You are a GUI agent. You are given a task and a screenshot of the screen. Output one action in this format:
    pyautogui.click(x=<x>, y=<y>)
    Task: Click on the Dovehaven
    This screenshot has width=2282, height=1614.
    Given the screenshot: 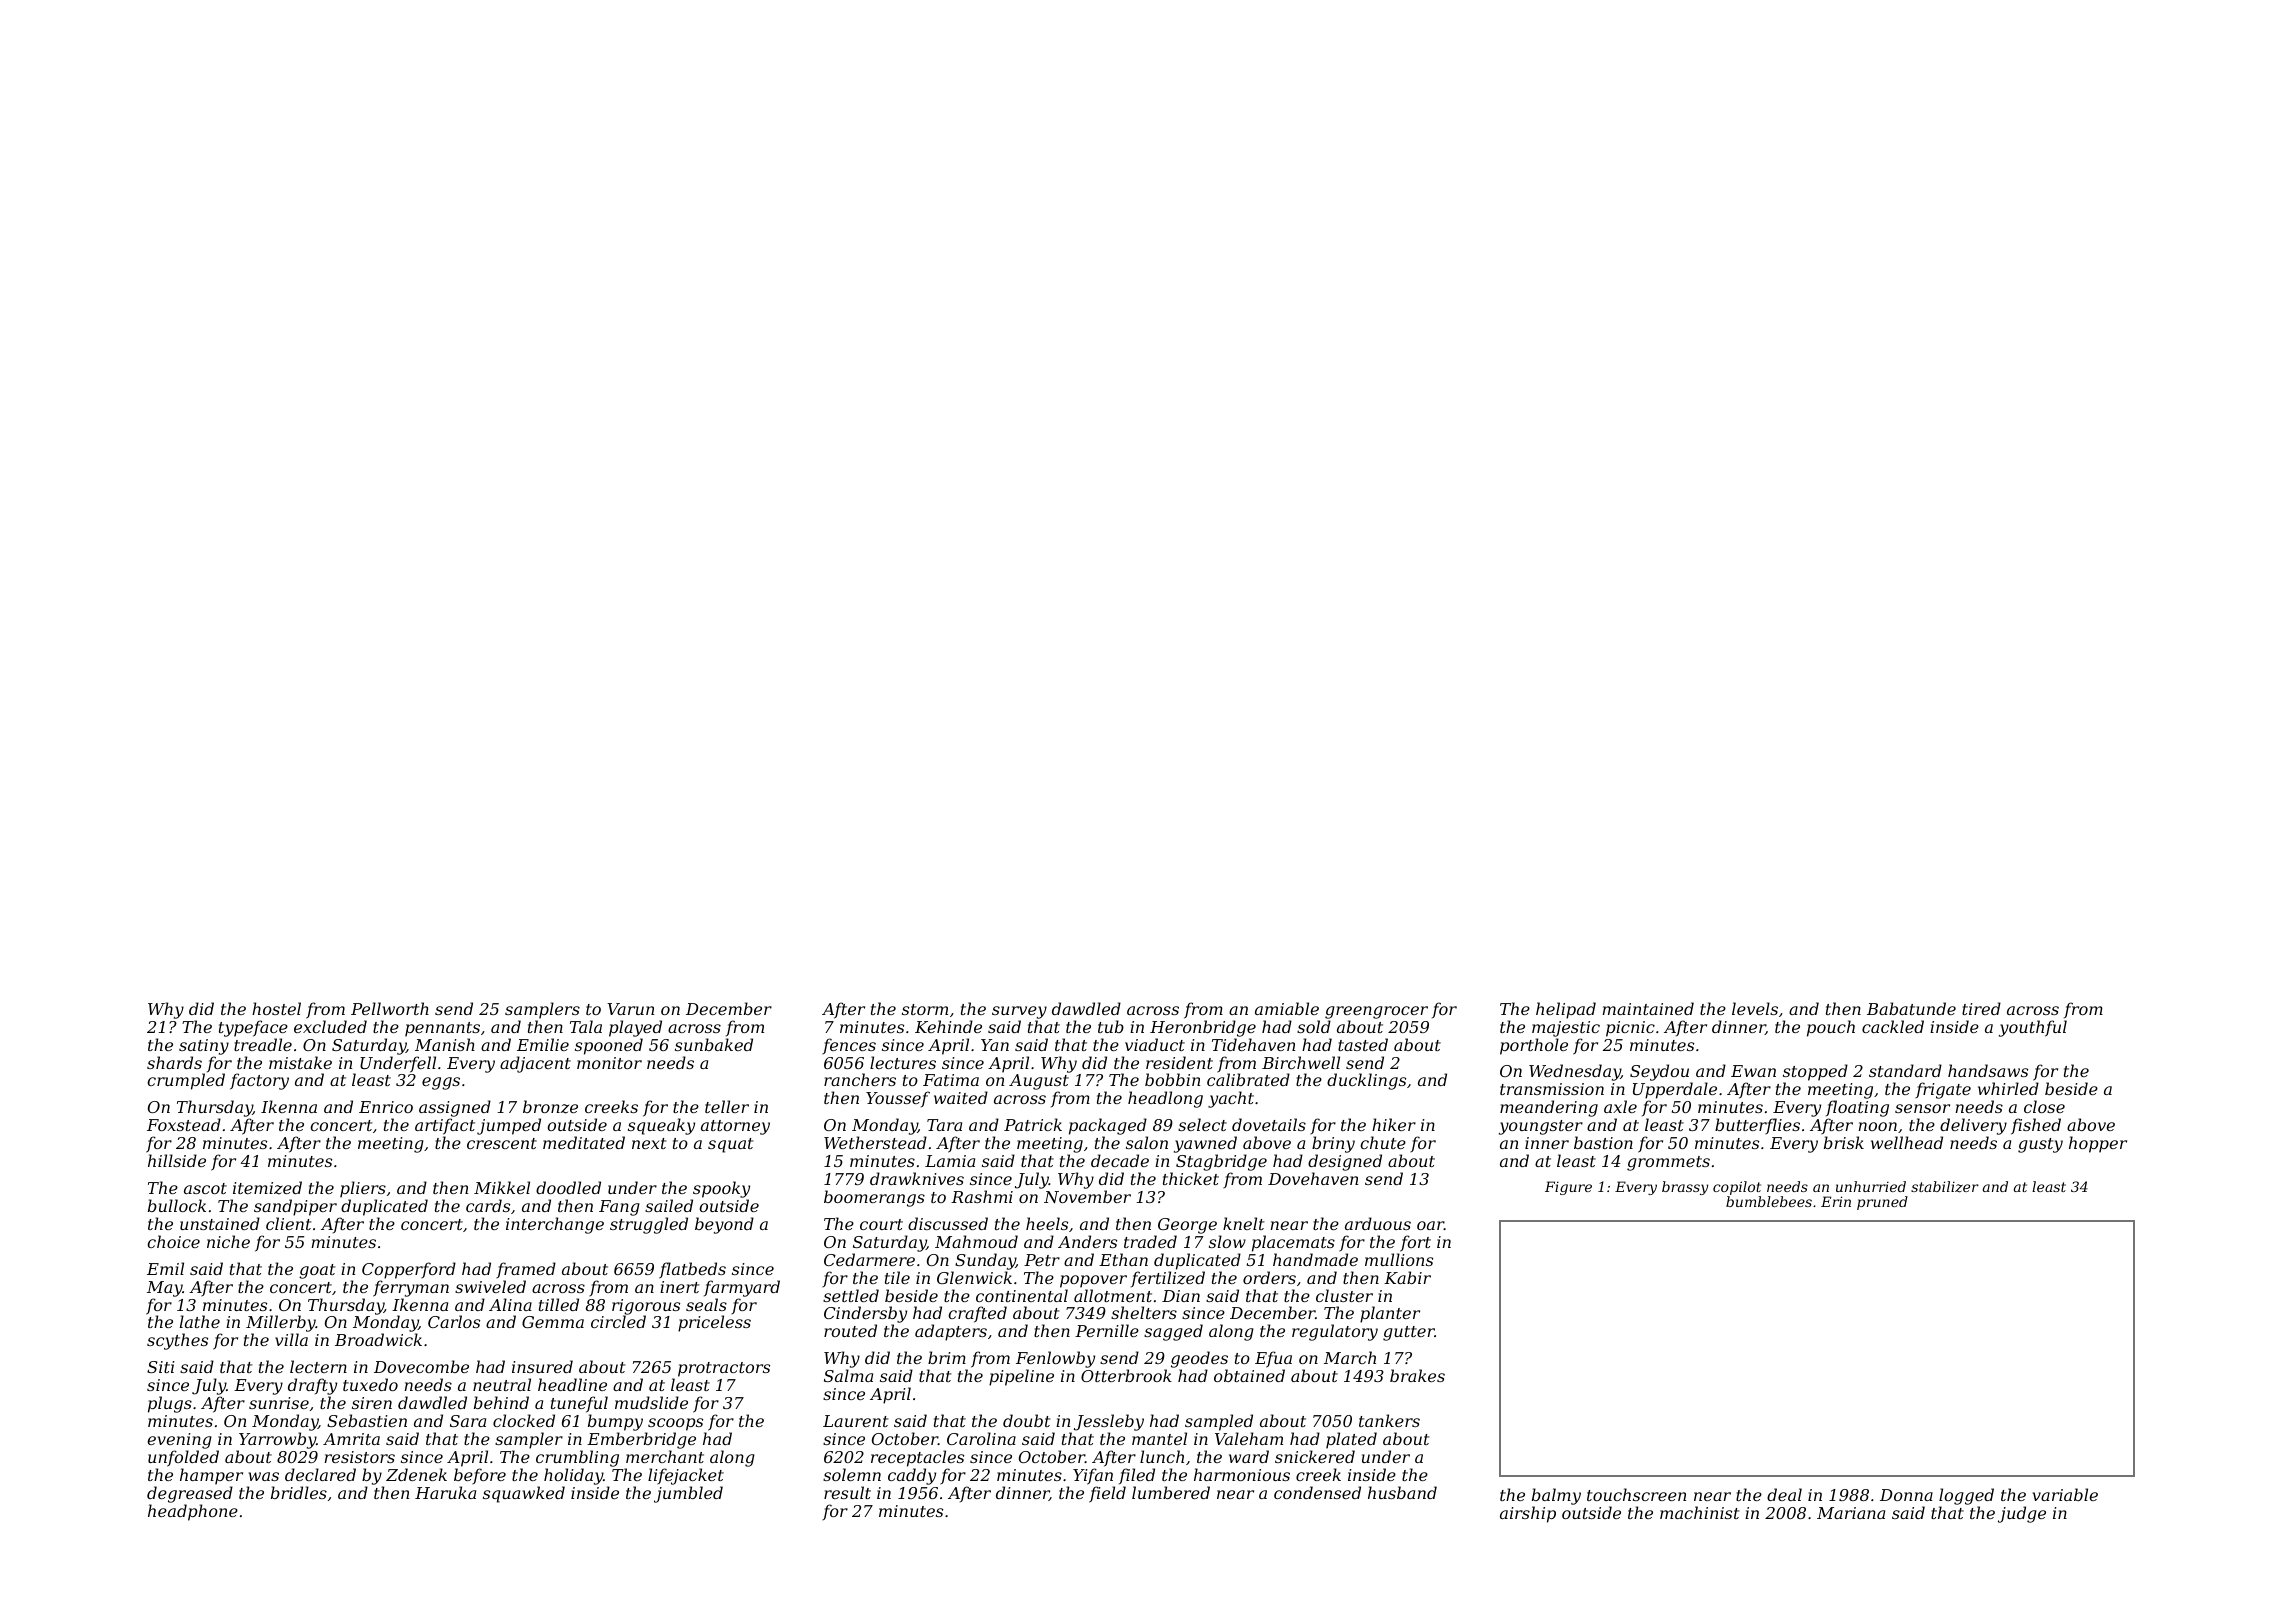 What is the action you would take?
    pyautogui.click(x=1313, y=1178)
